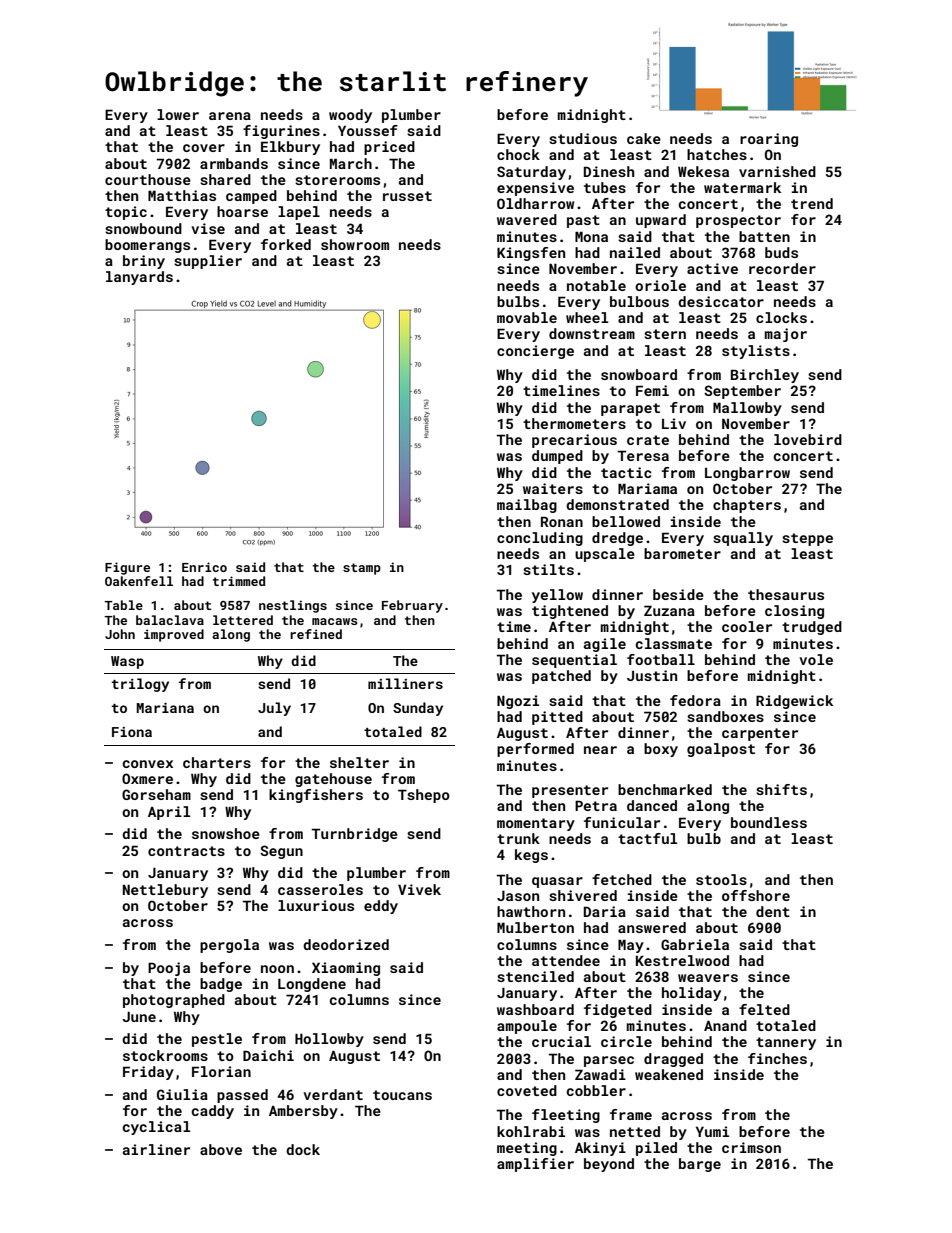 The width and height of the screenshot is (952, 1233). I want to click on tactful, so click(648, 838).
